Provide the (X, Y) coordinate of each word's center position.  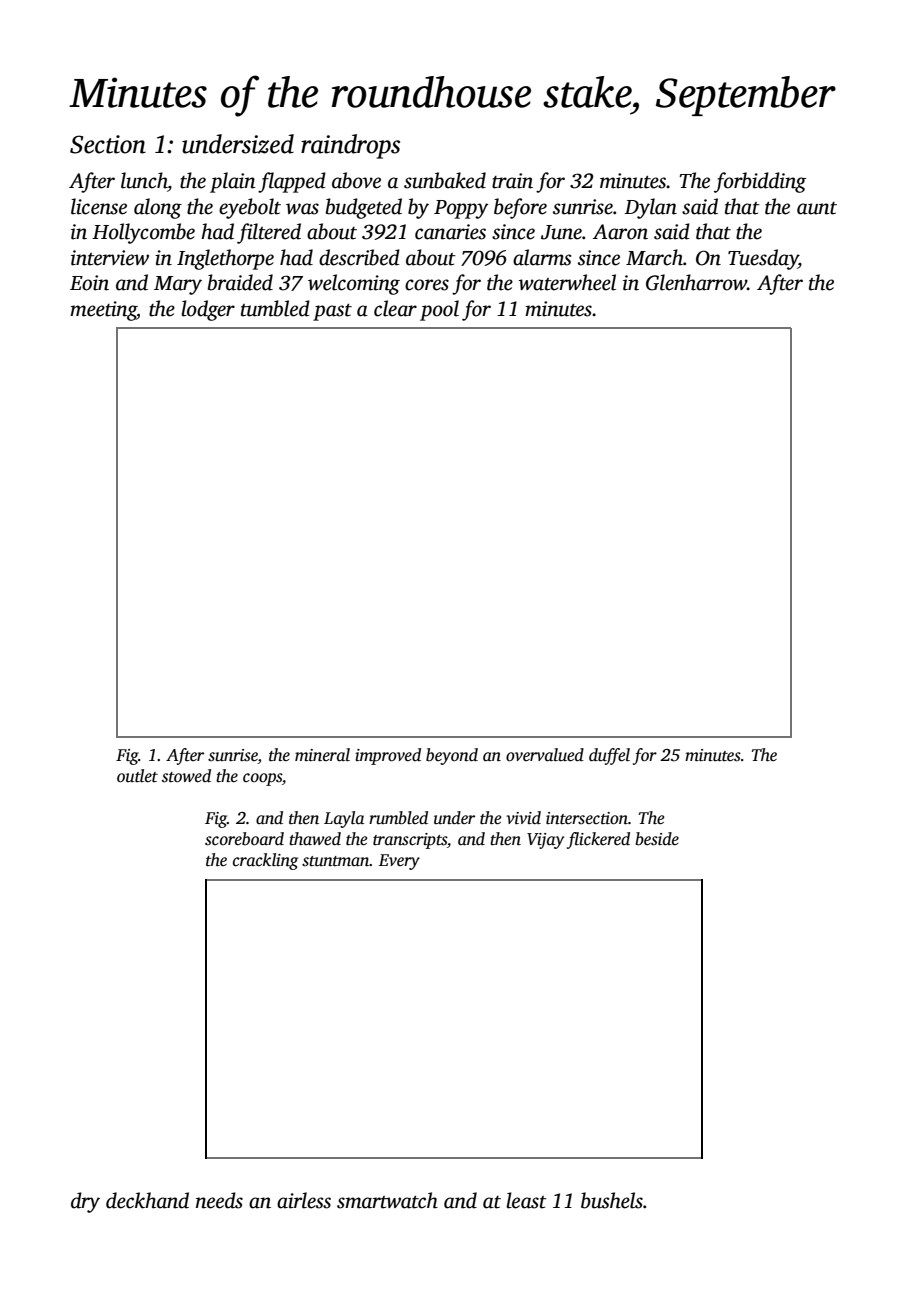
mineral (322, 755)
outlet (137, 776)
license (99, 206)
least (526, 1200)
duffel (609, 756)
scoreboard (244, 839)
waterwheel (567, 282)
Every (399, 862)
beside (657, 839)
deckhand (147, 1200)
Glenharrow (696, 282)
